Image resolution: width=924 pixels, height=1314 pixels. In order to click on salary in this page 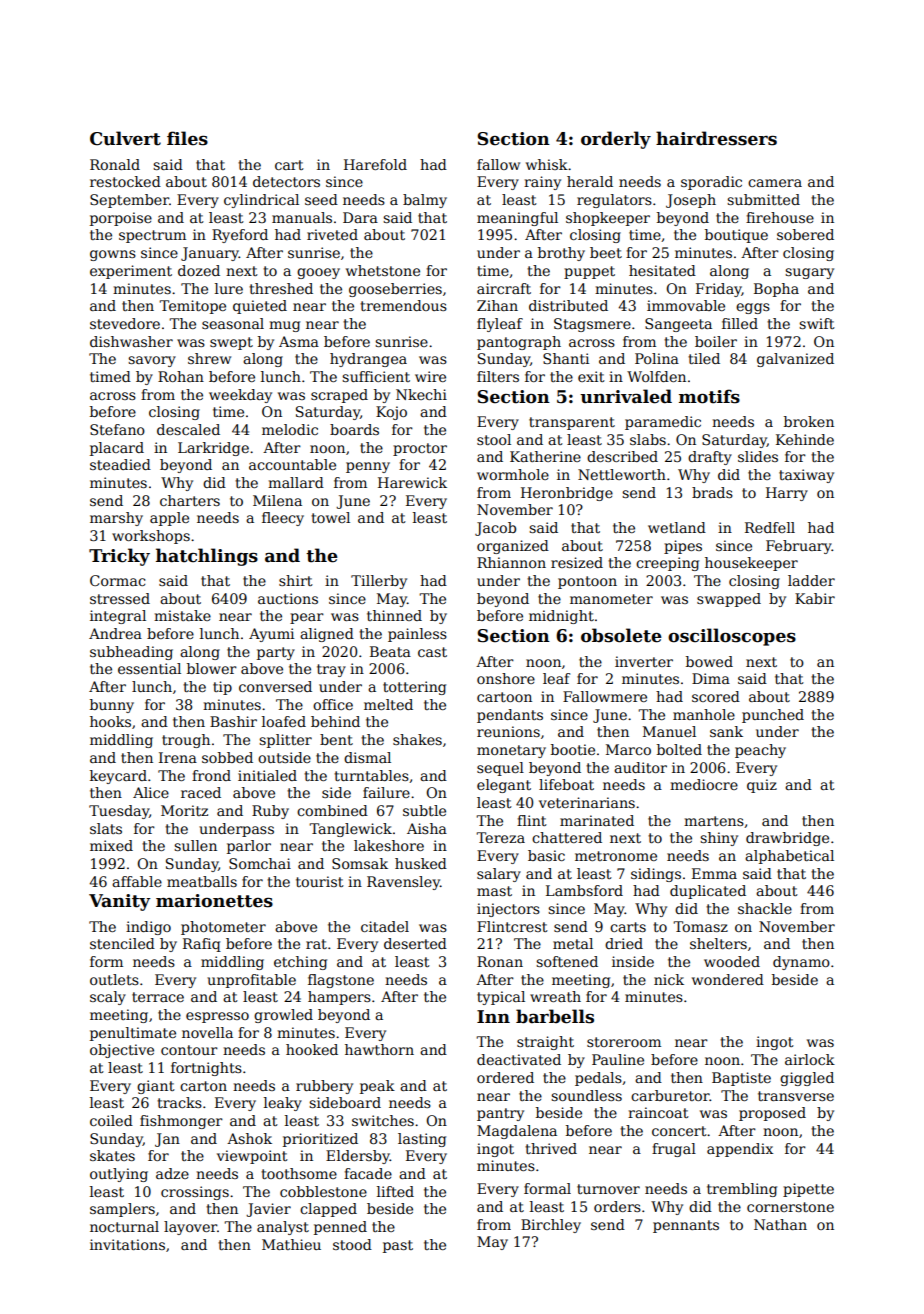, I will do `click(499, 875)`.
